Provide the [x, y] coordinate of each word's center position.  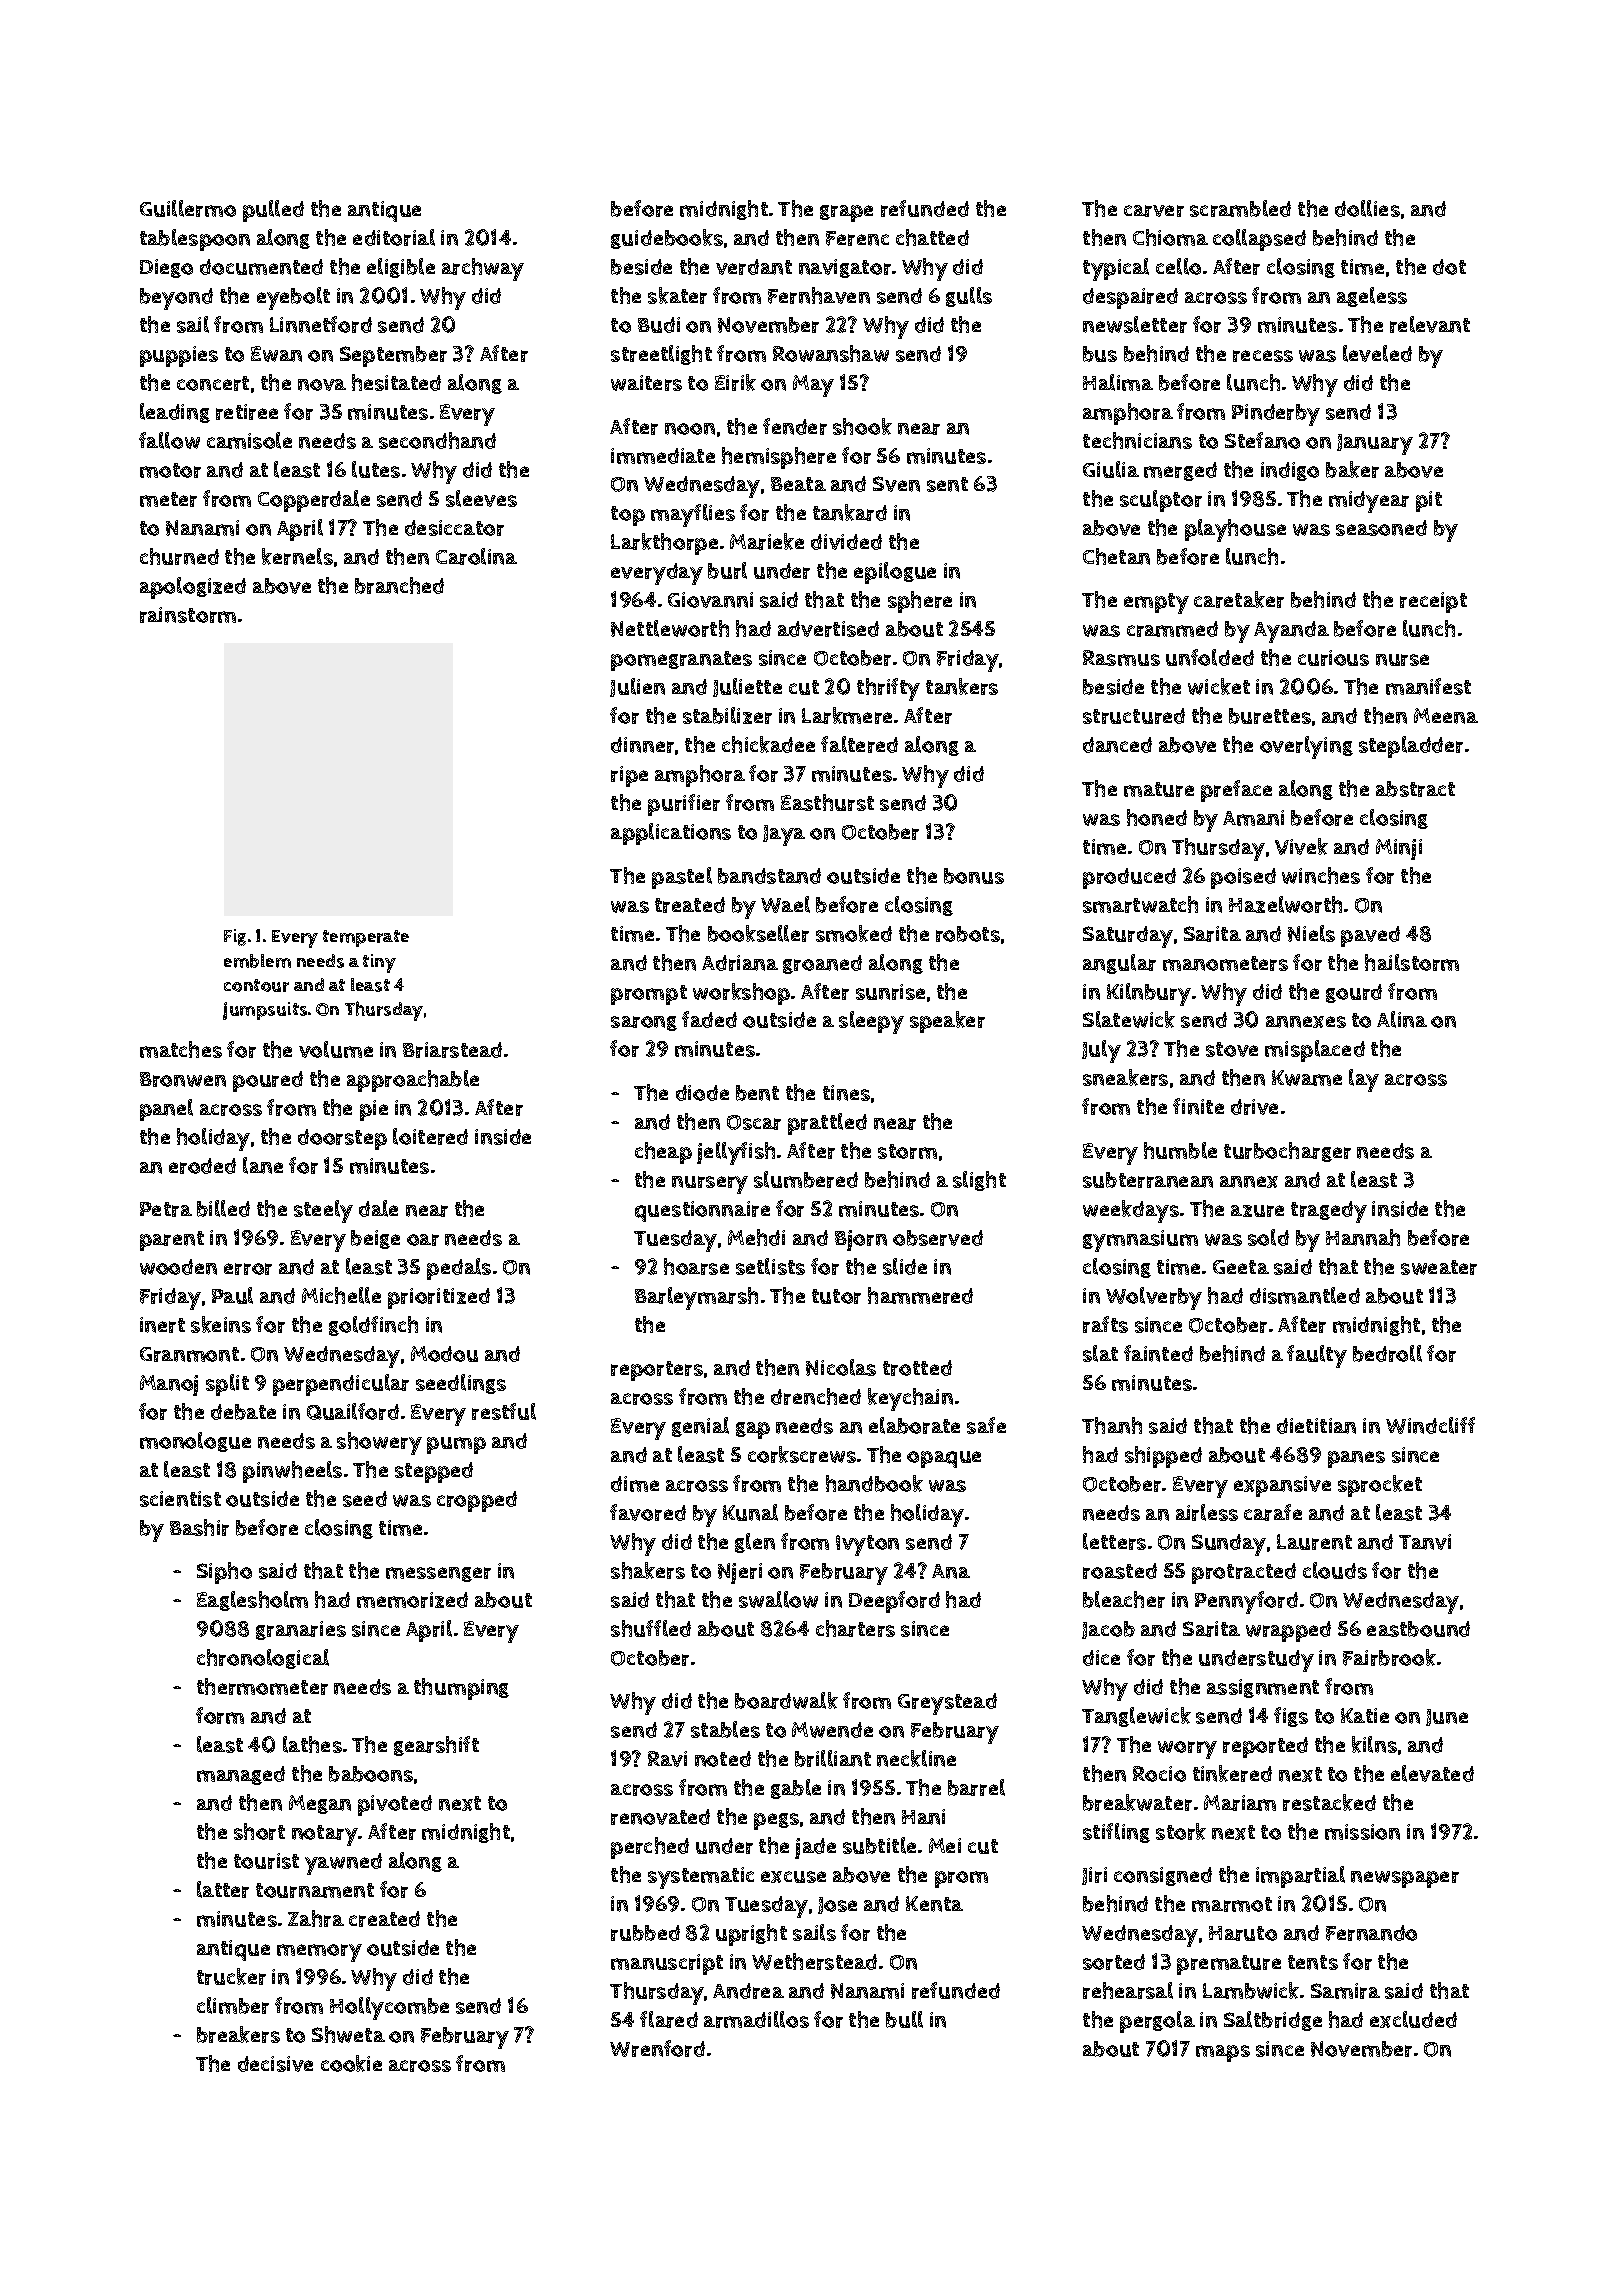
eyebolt [293, 298]
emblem [257, 961]
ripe [629, 776]
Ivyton [867, 1545]
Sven [896, 484]
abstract [1415, 789]
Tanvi [1425, 1542]
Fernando [1371, 1933]
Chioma [1170, 237]
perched [650, 1848]
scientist [180, 1499]
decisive [275, 2064]
